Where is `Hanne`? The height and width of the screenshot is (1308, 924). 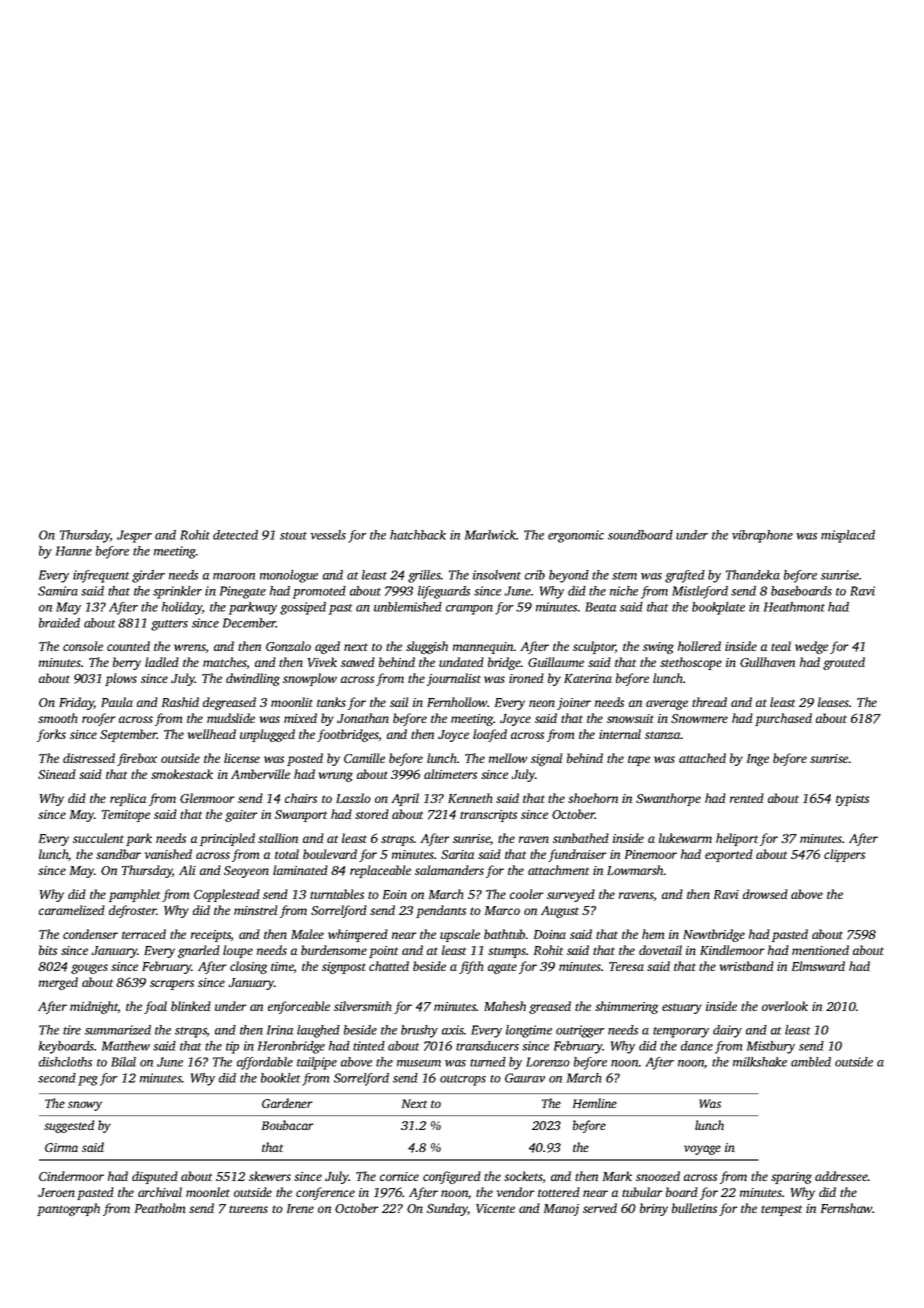 Hanne is located at coordinates (74, 551).
